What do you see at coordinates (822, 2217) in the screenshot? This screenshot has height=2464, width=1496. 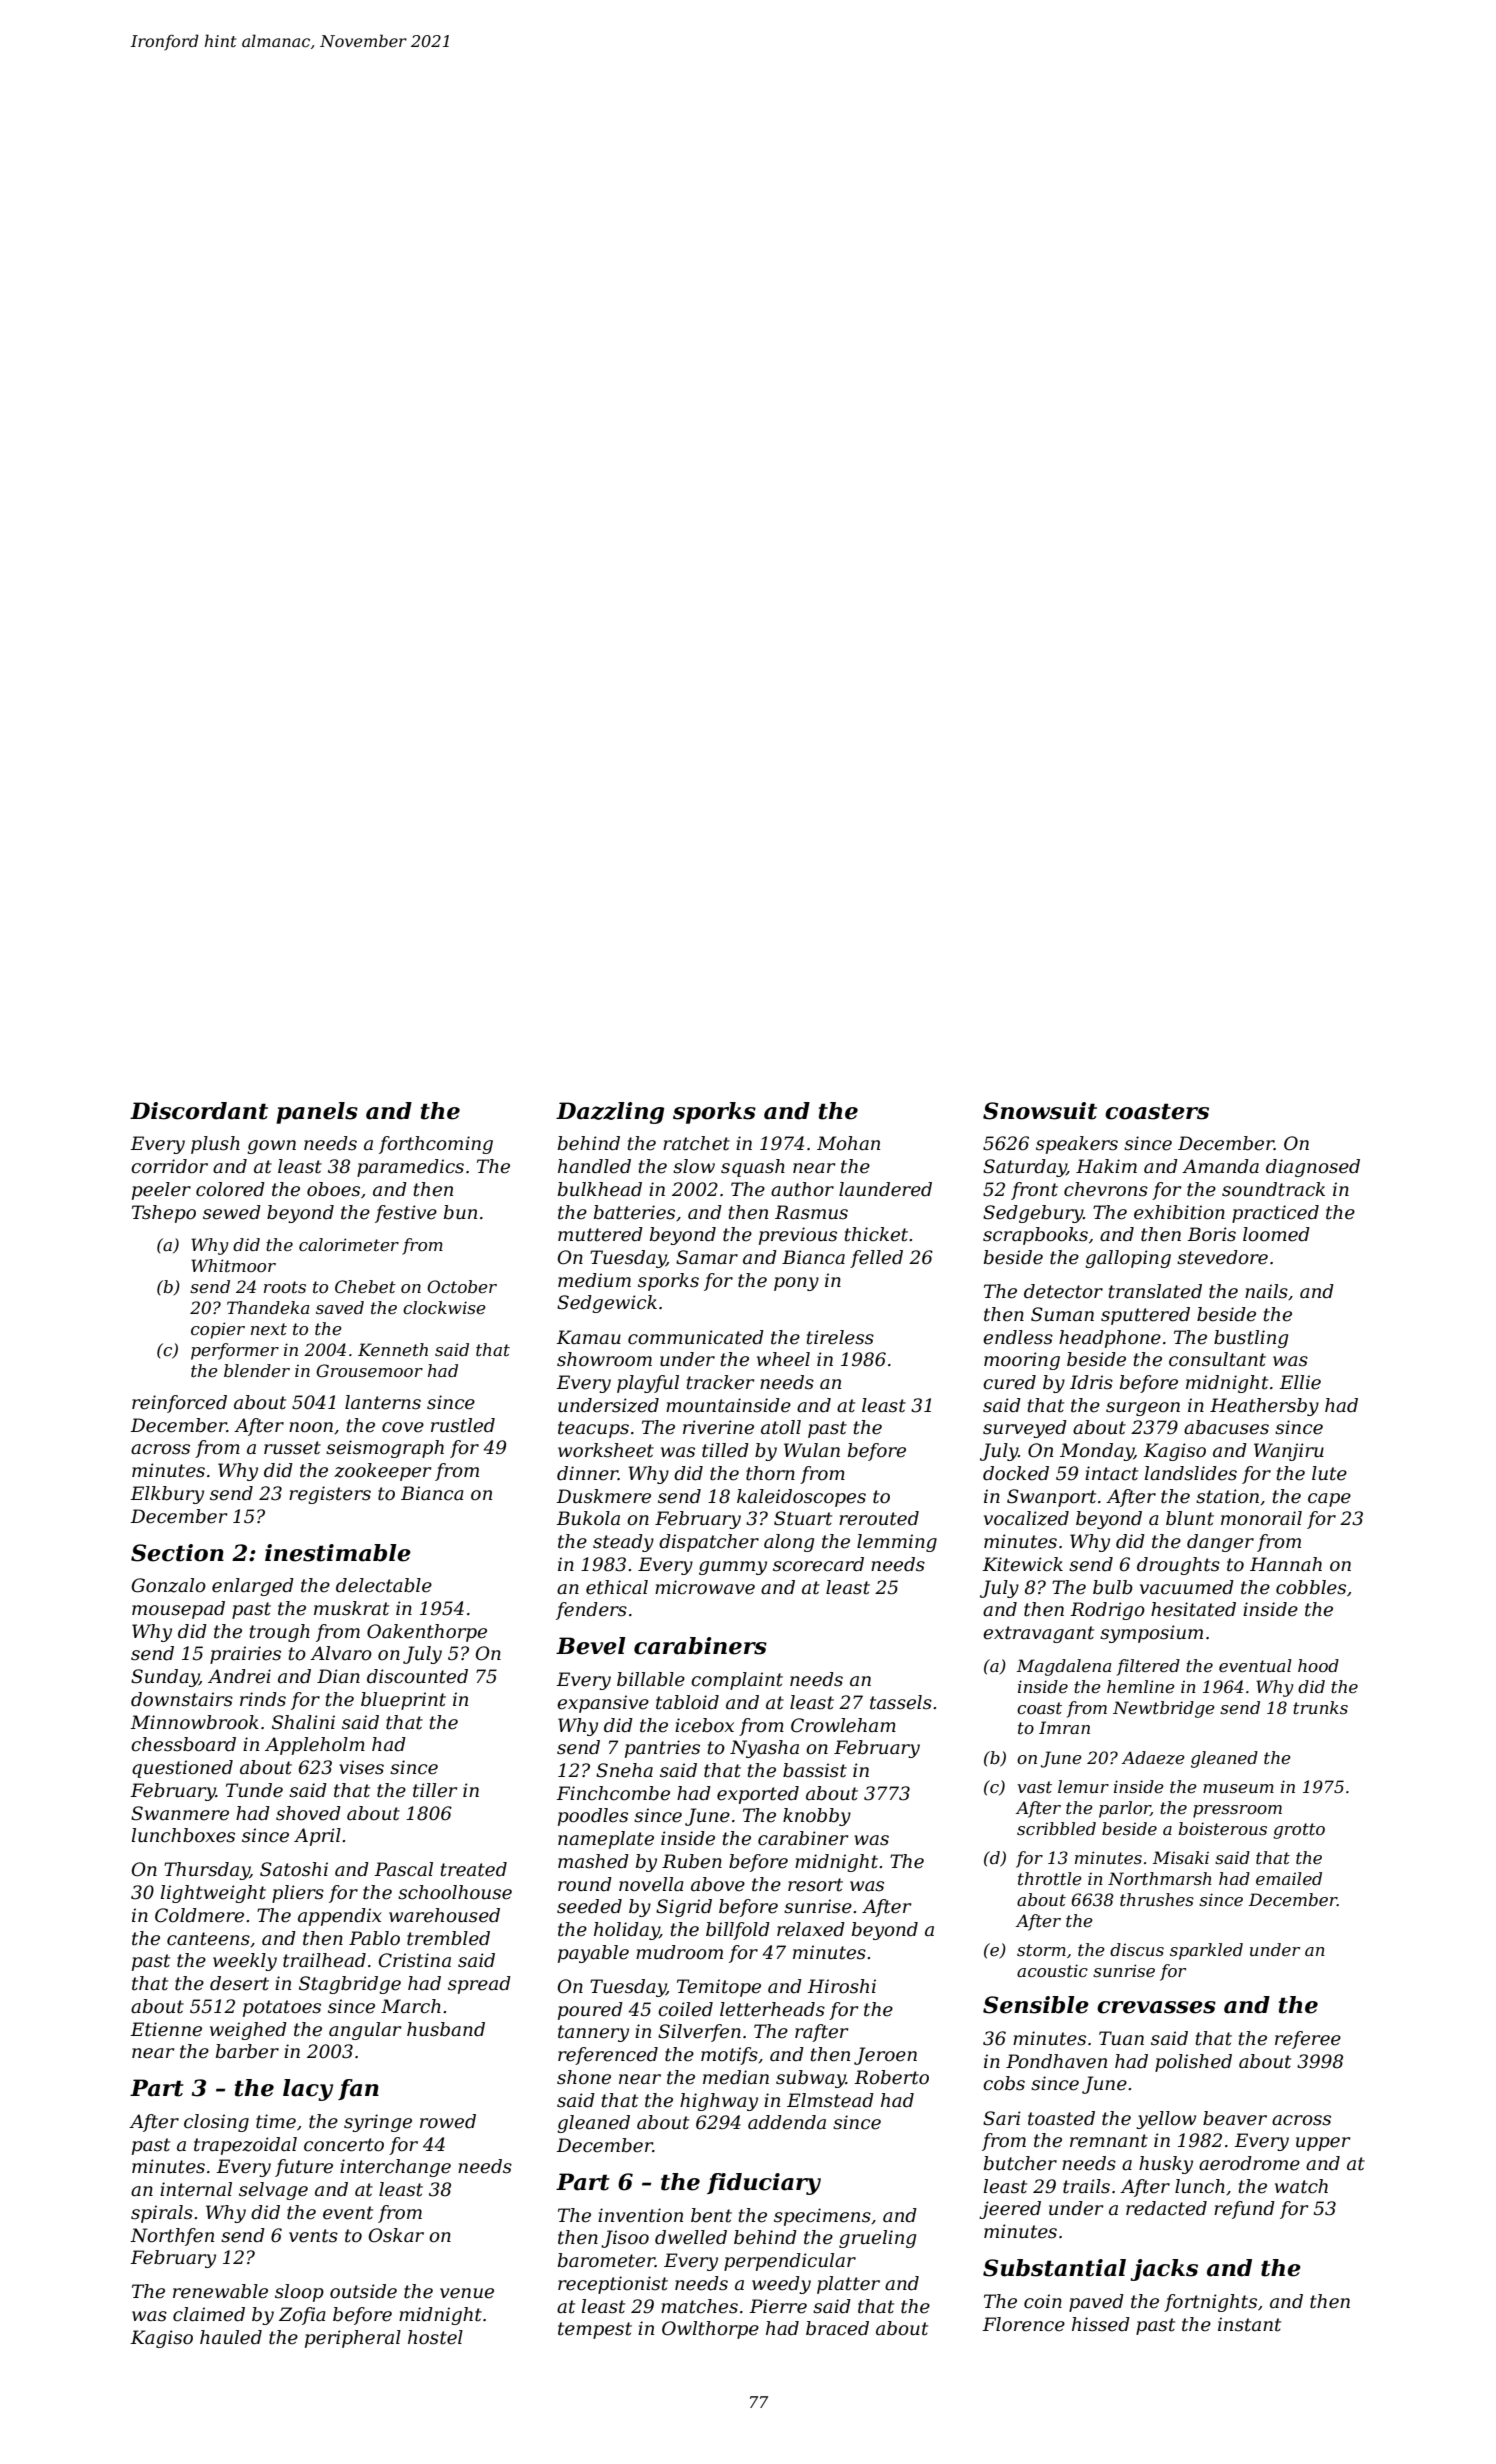 I see `specimens` at bounding box center [822, 2217].
